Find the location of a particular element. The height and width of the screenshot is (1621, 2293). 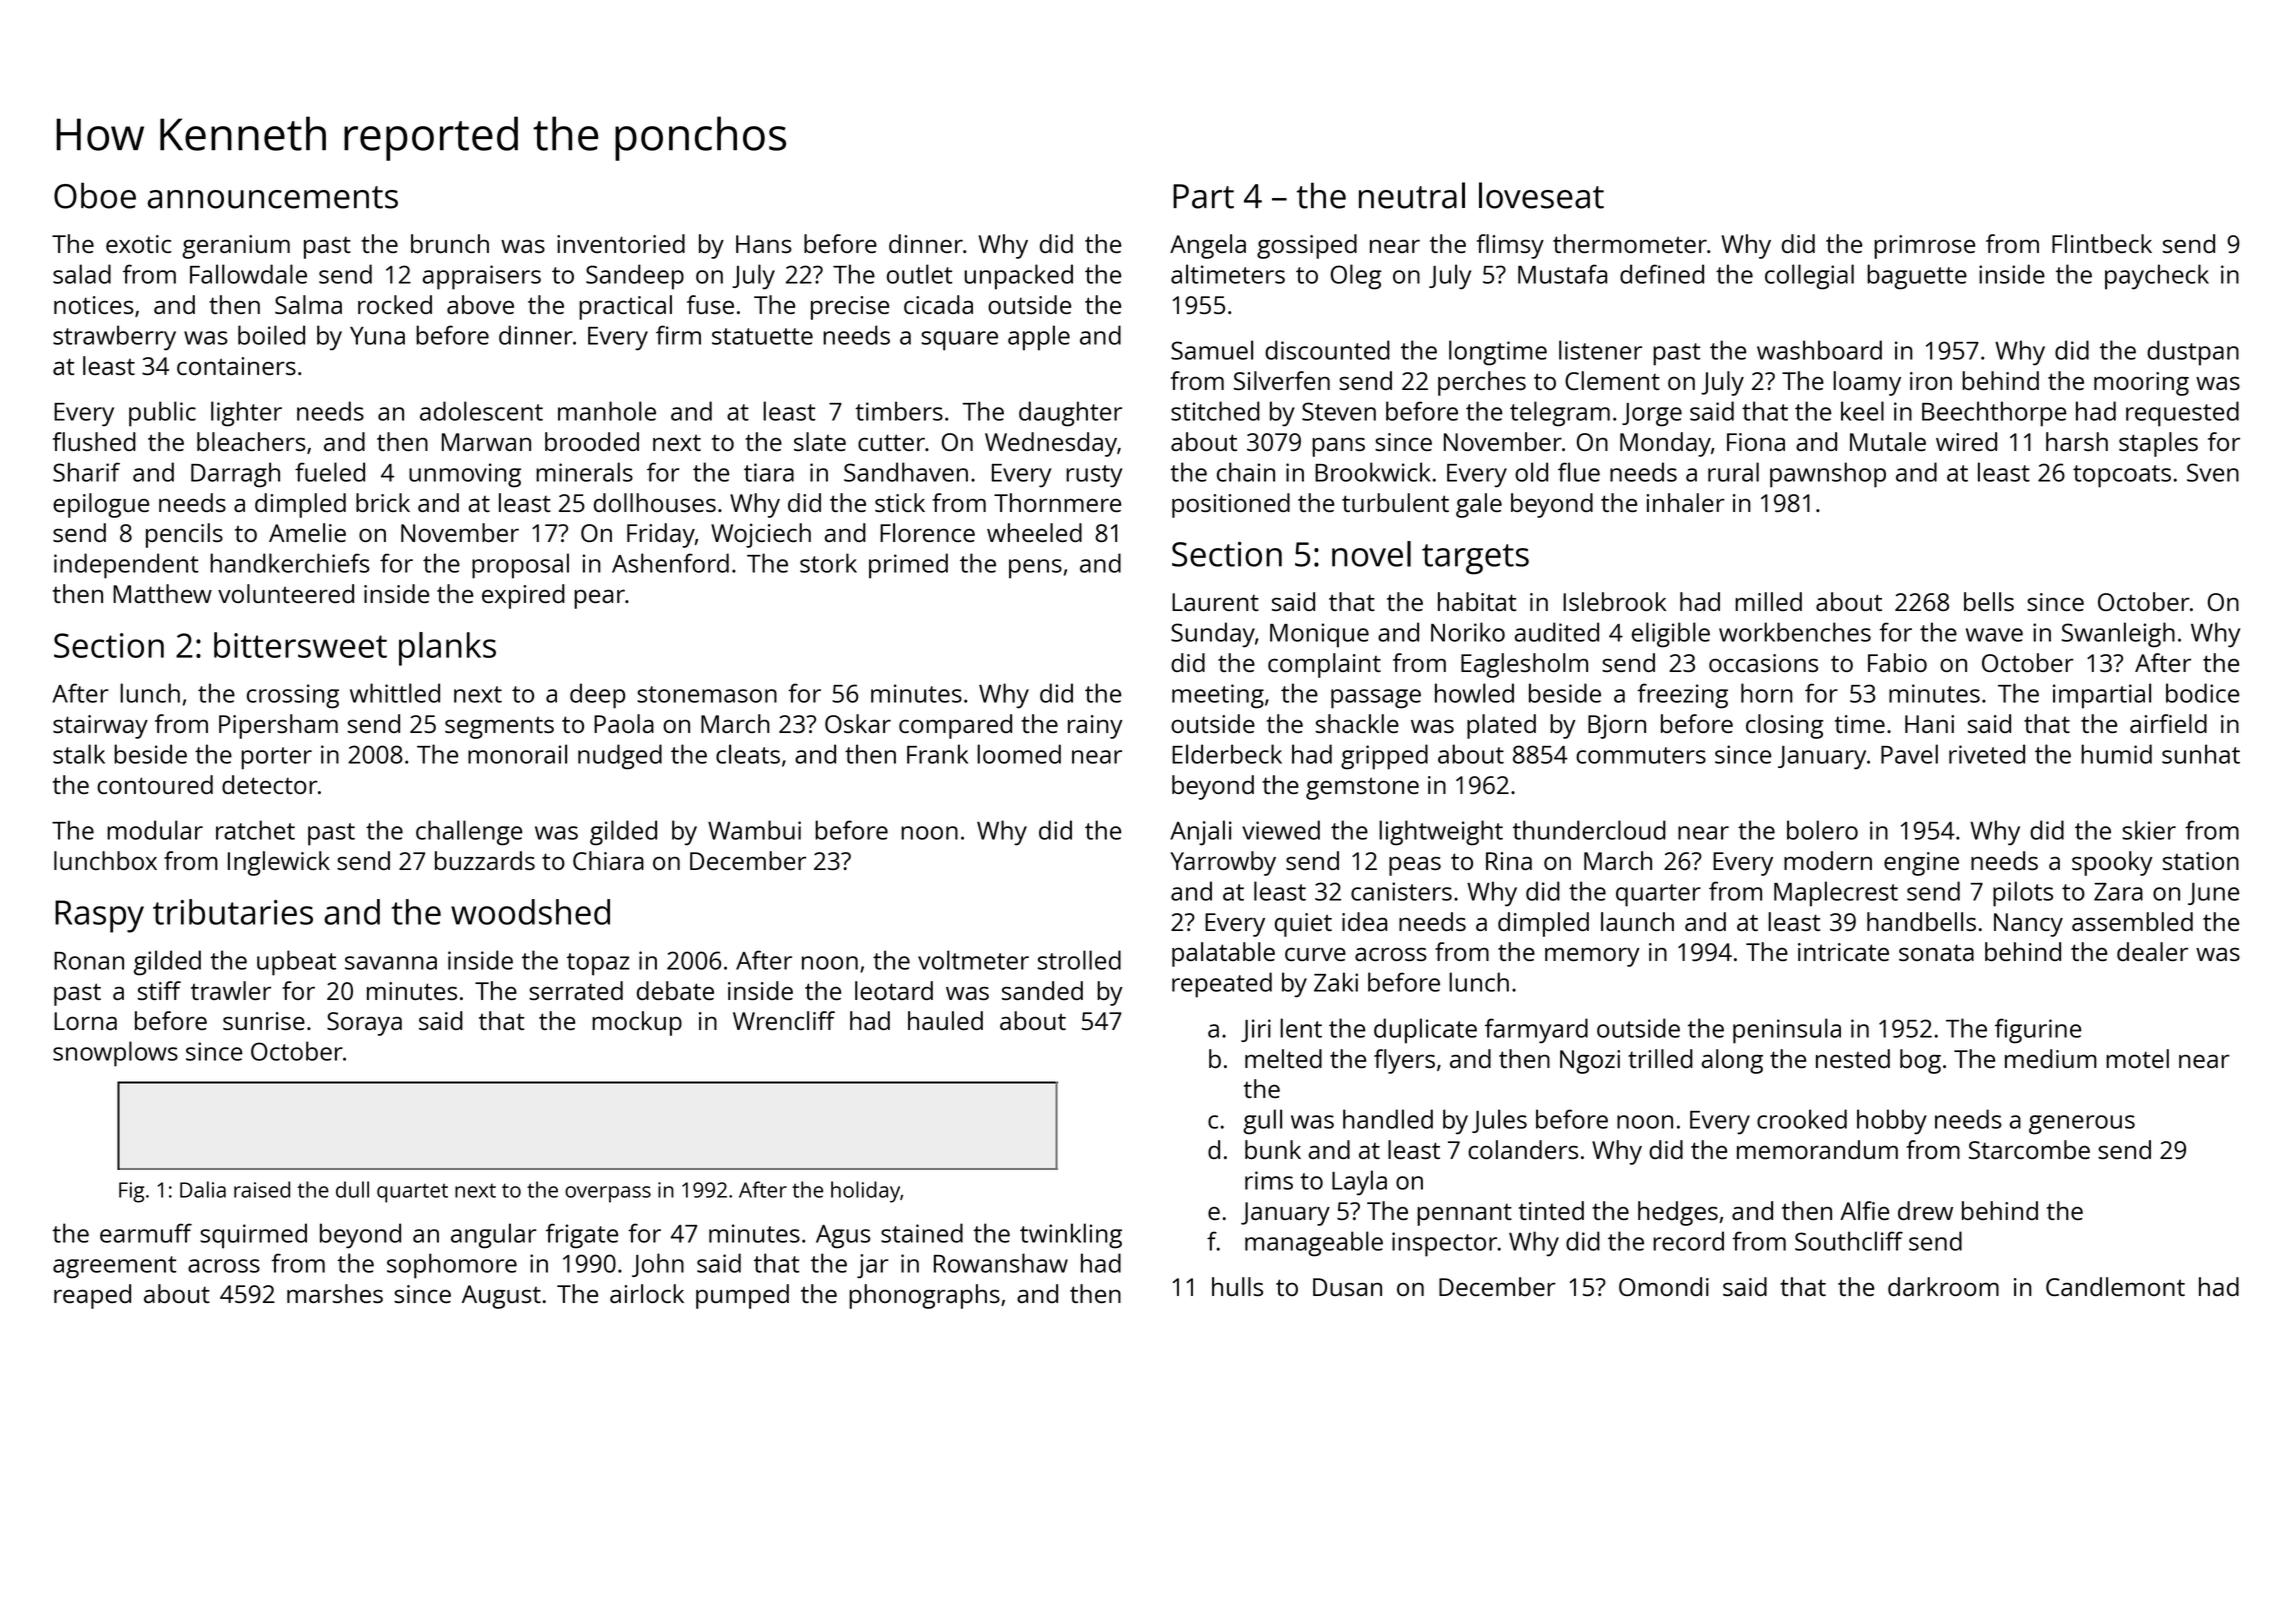

along is located at coordinates (1732, 1061).
